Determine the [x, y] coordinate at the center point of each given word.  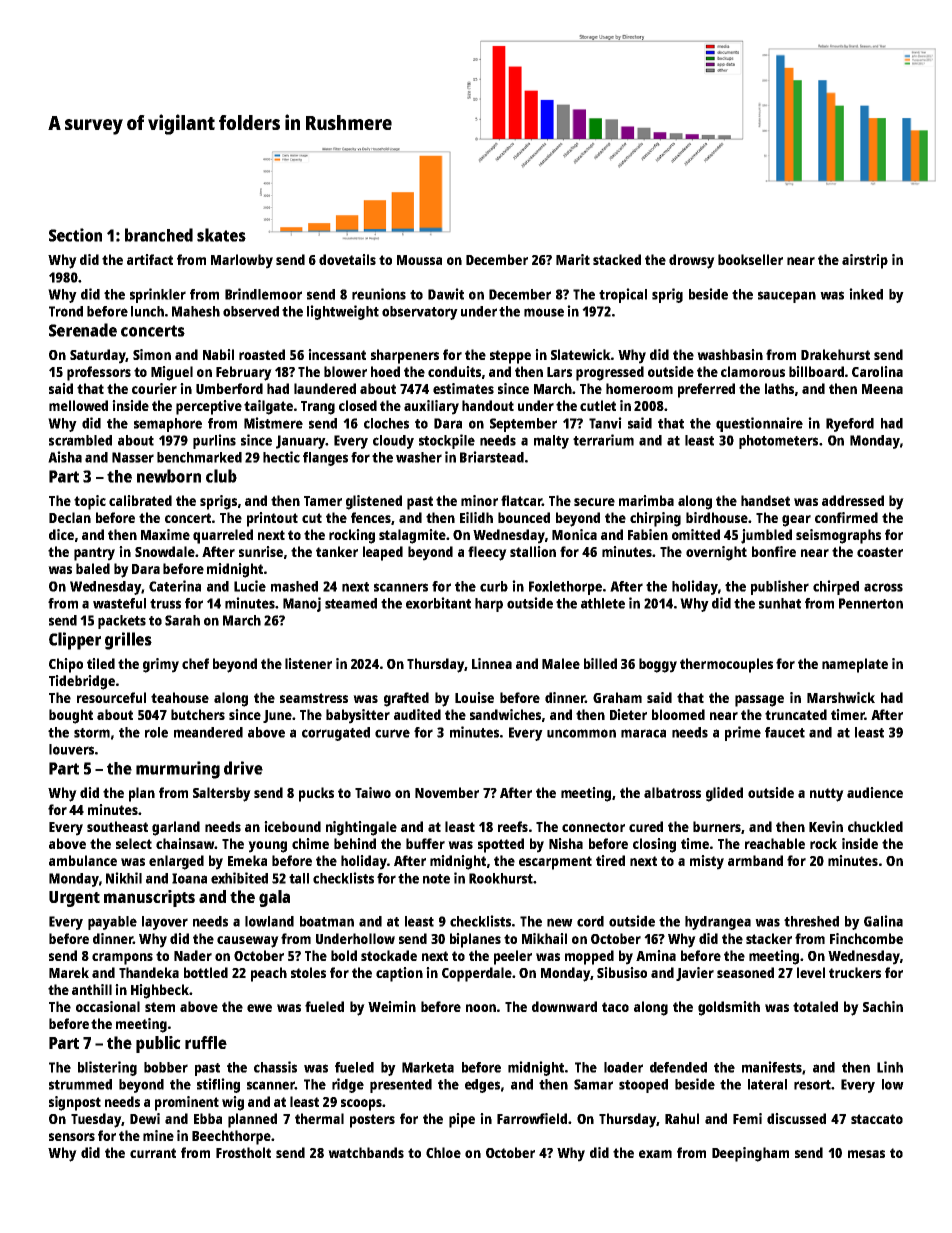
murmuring [178, 770]
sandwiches [505, 714]
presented [401, 1086]
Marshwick [841, 697]
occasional [108, 1006]
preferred [706, 390]
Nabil [218, 354]
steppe [510, 357]
